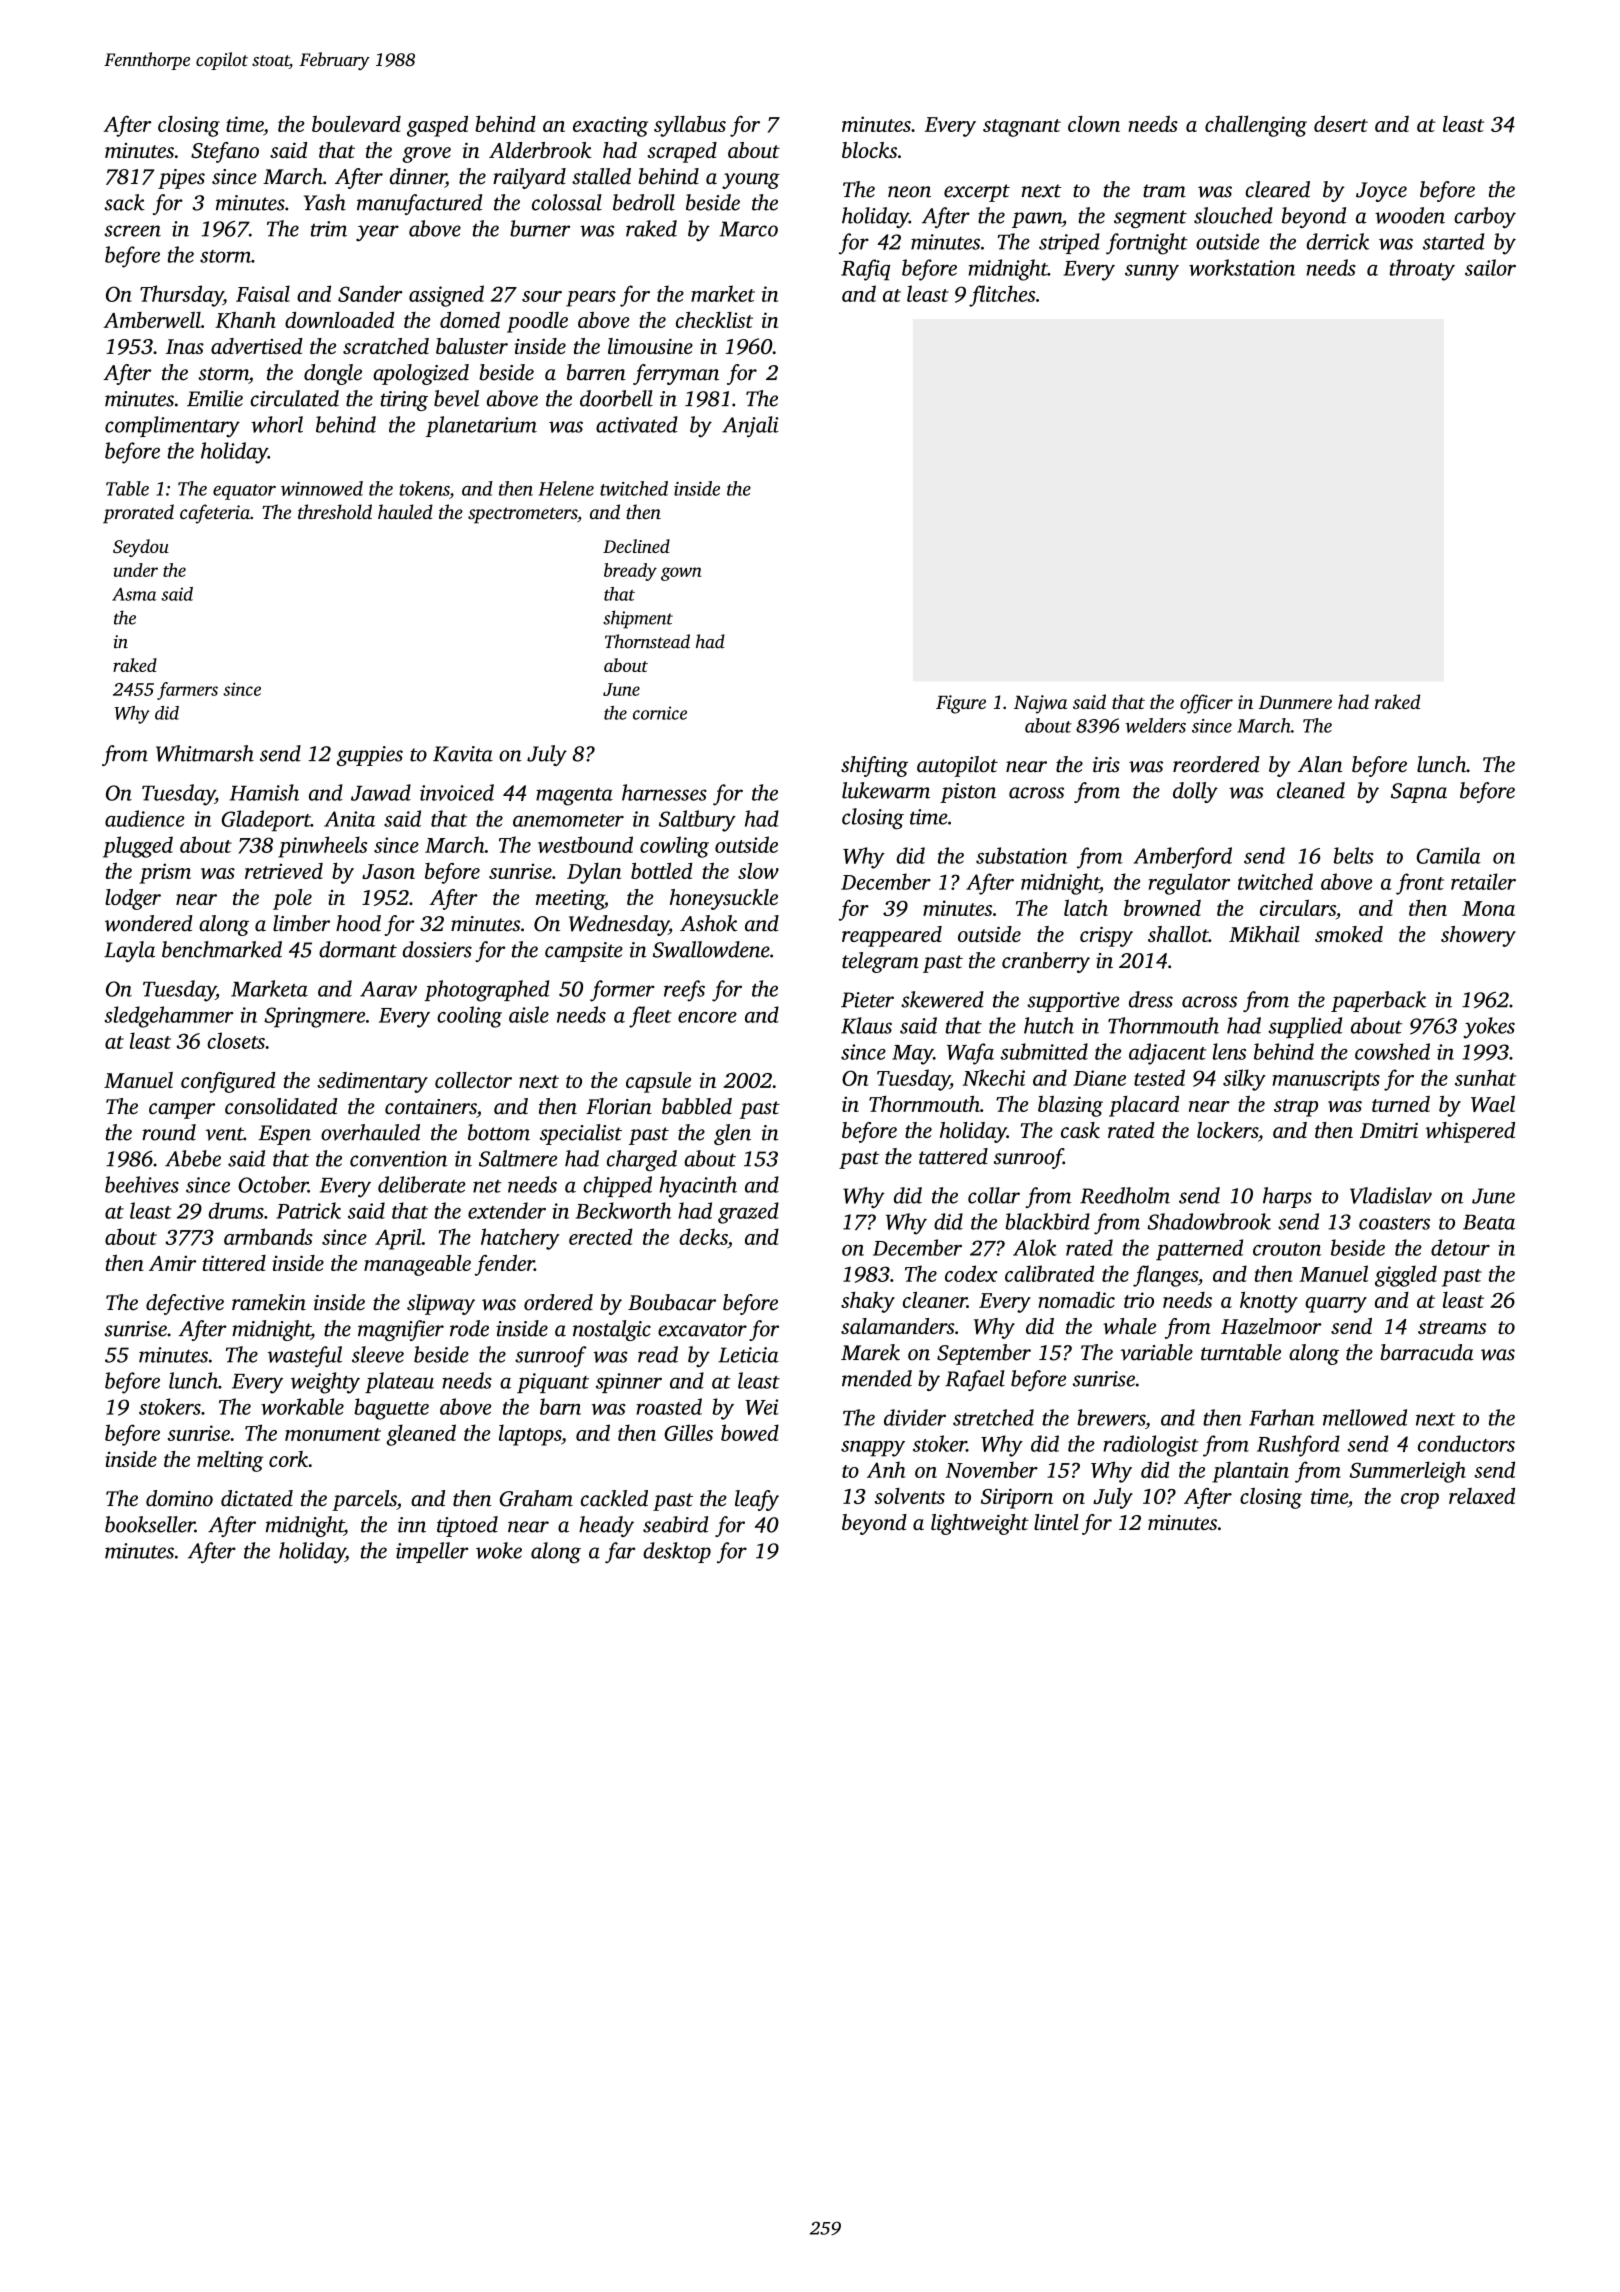 The image size is (1620, 2292). What do you see at coordinates (1162, 908) in the document?
I see `browned` at bounding box center [1162, 908].
